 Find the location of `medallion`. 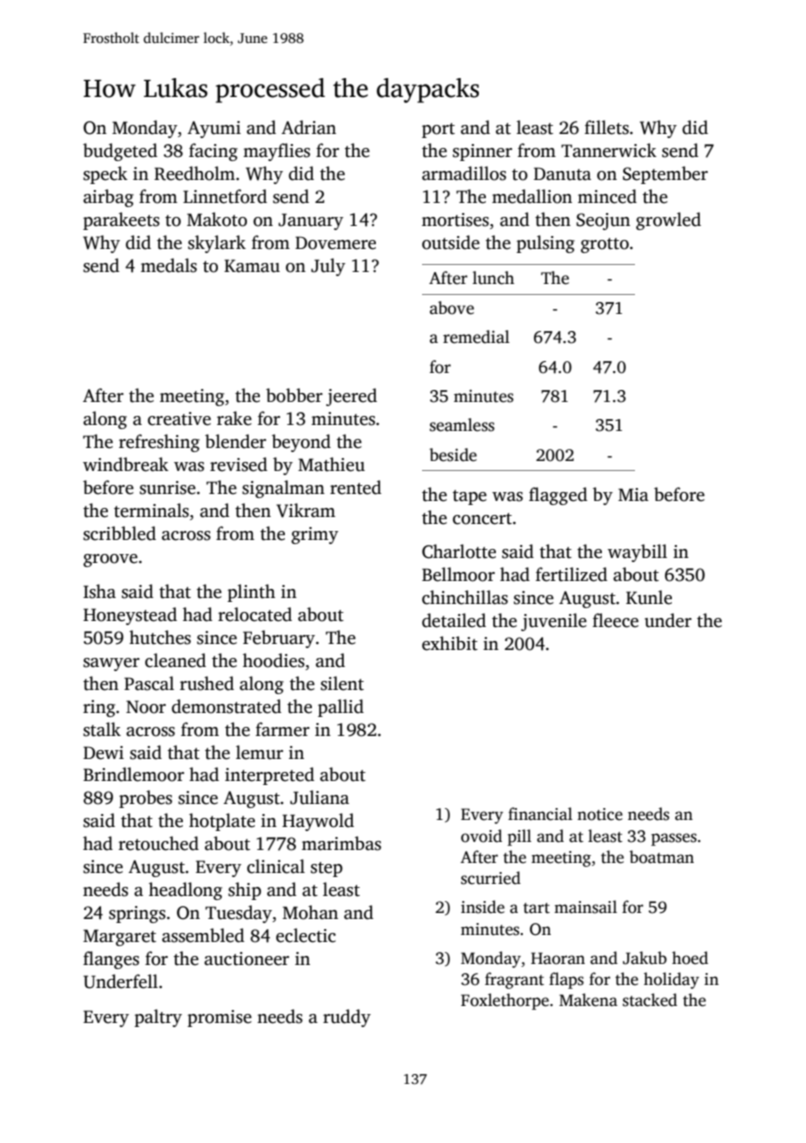

medallion is located at coordinates (532, 196).
